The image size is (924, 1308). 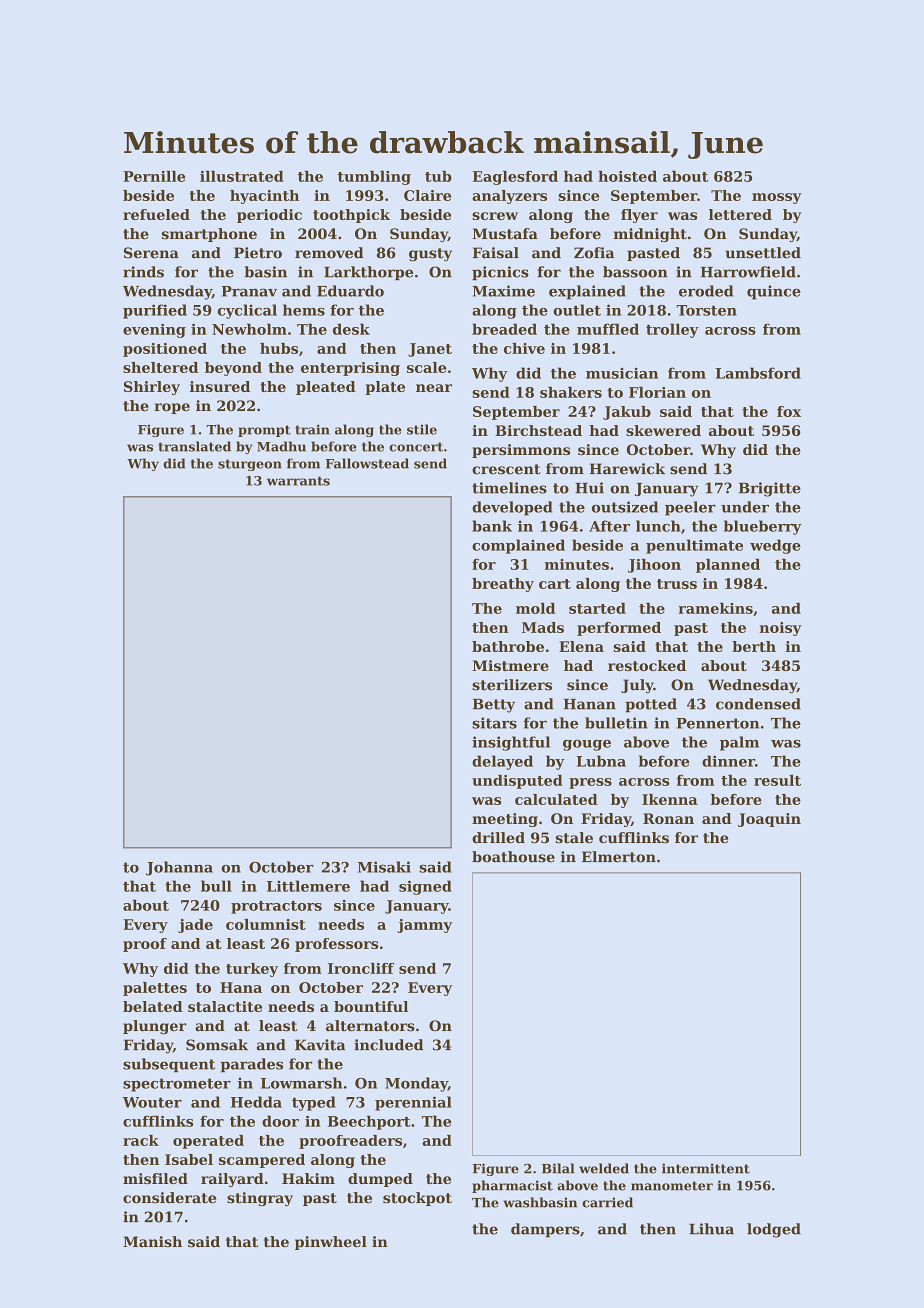 What do you see at coordinates (545, 1230) in the screenshot?
I see `dampers` at bounding box center [545, 1230].
